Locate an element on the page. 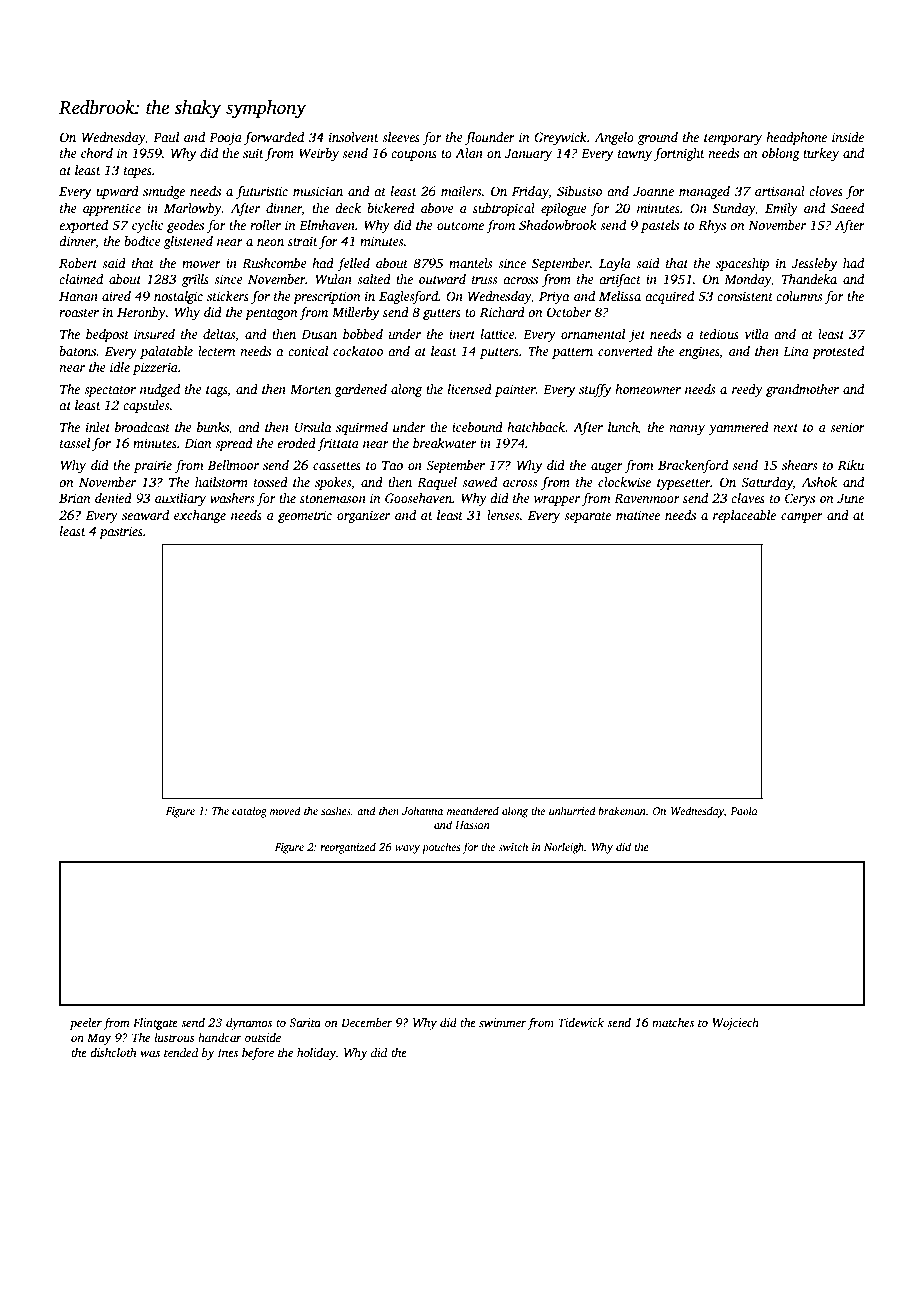 The width and height of the image is (924, 1308). dynamos is located at coordinates (249, 1024).
